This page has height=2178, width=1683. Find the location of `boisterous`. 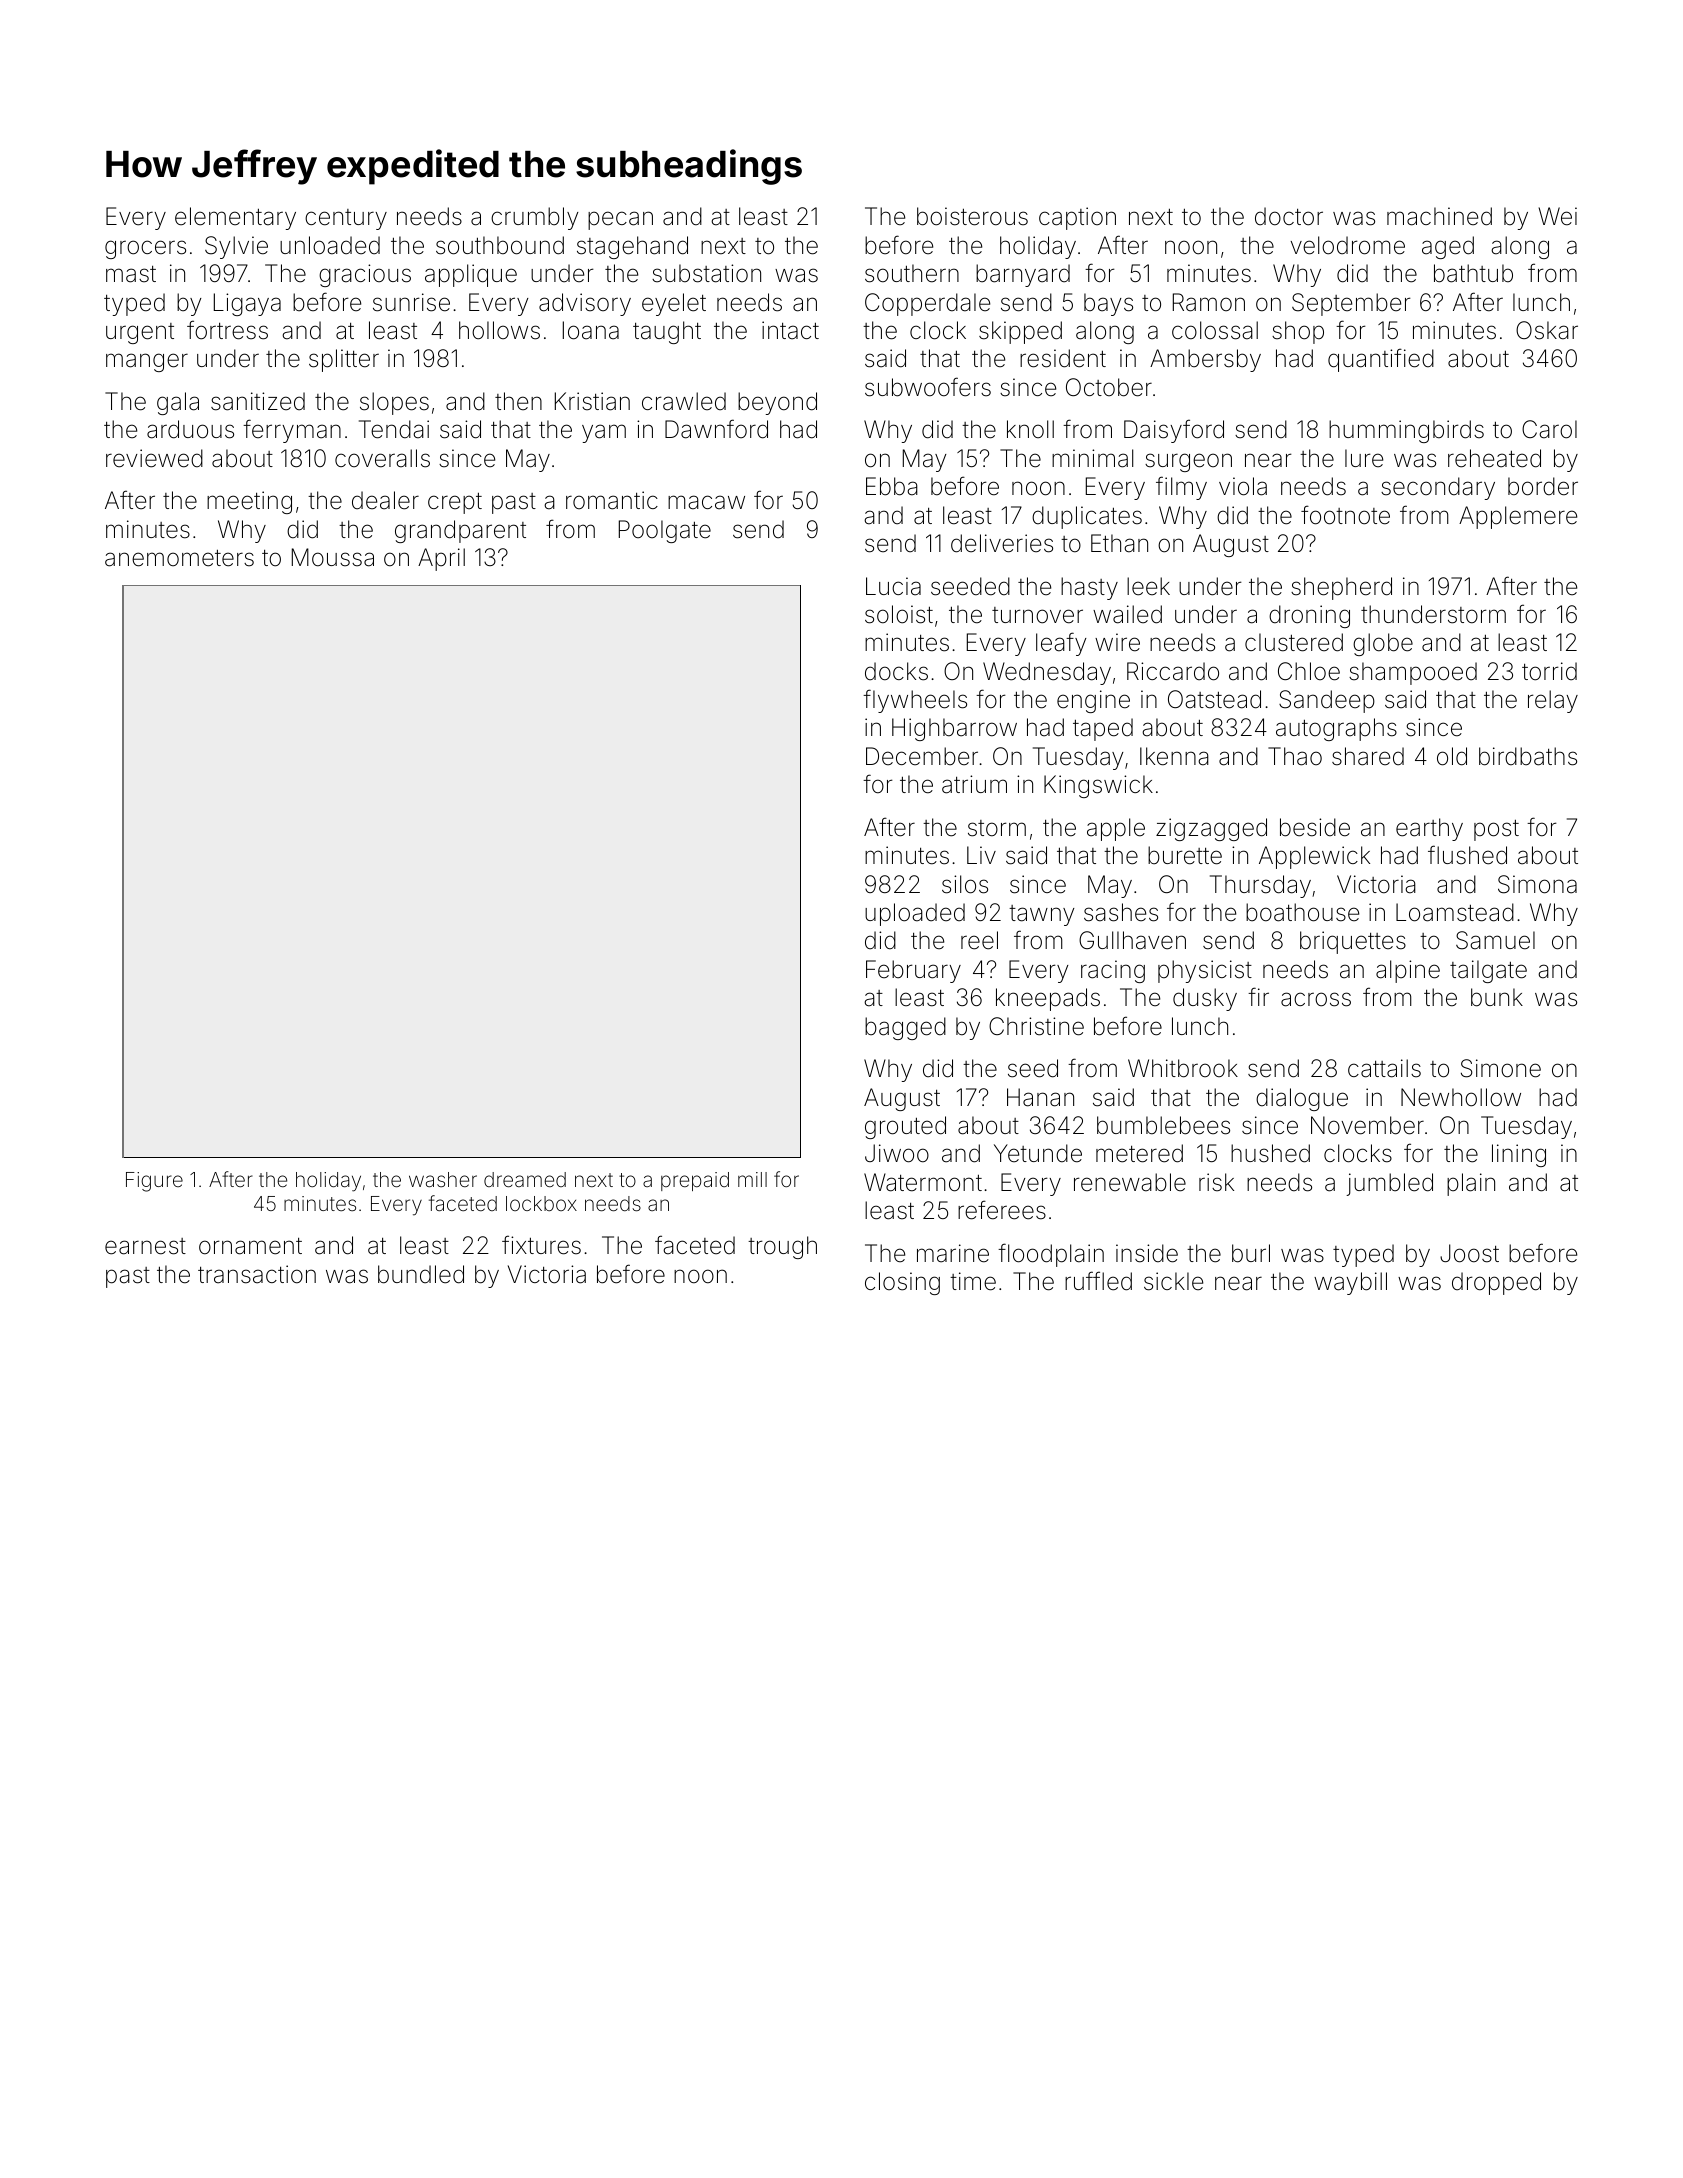

boisterous is located at coordinates (972, 216).
